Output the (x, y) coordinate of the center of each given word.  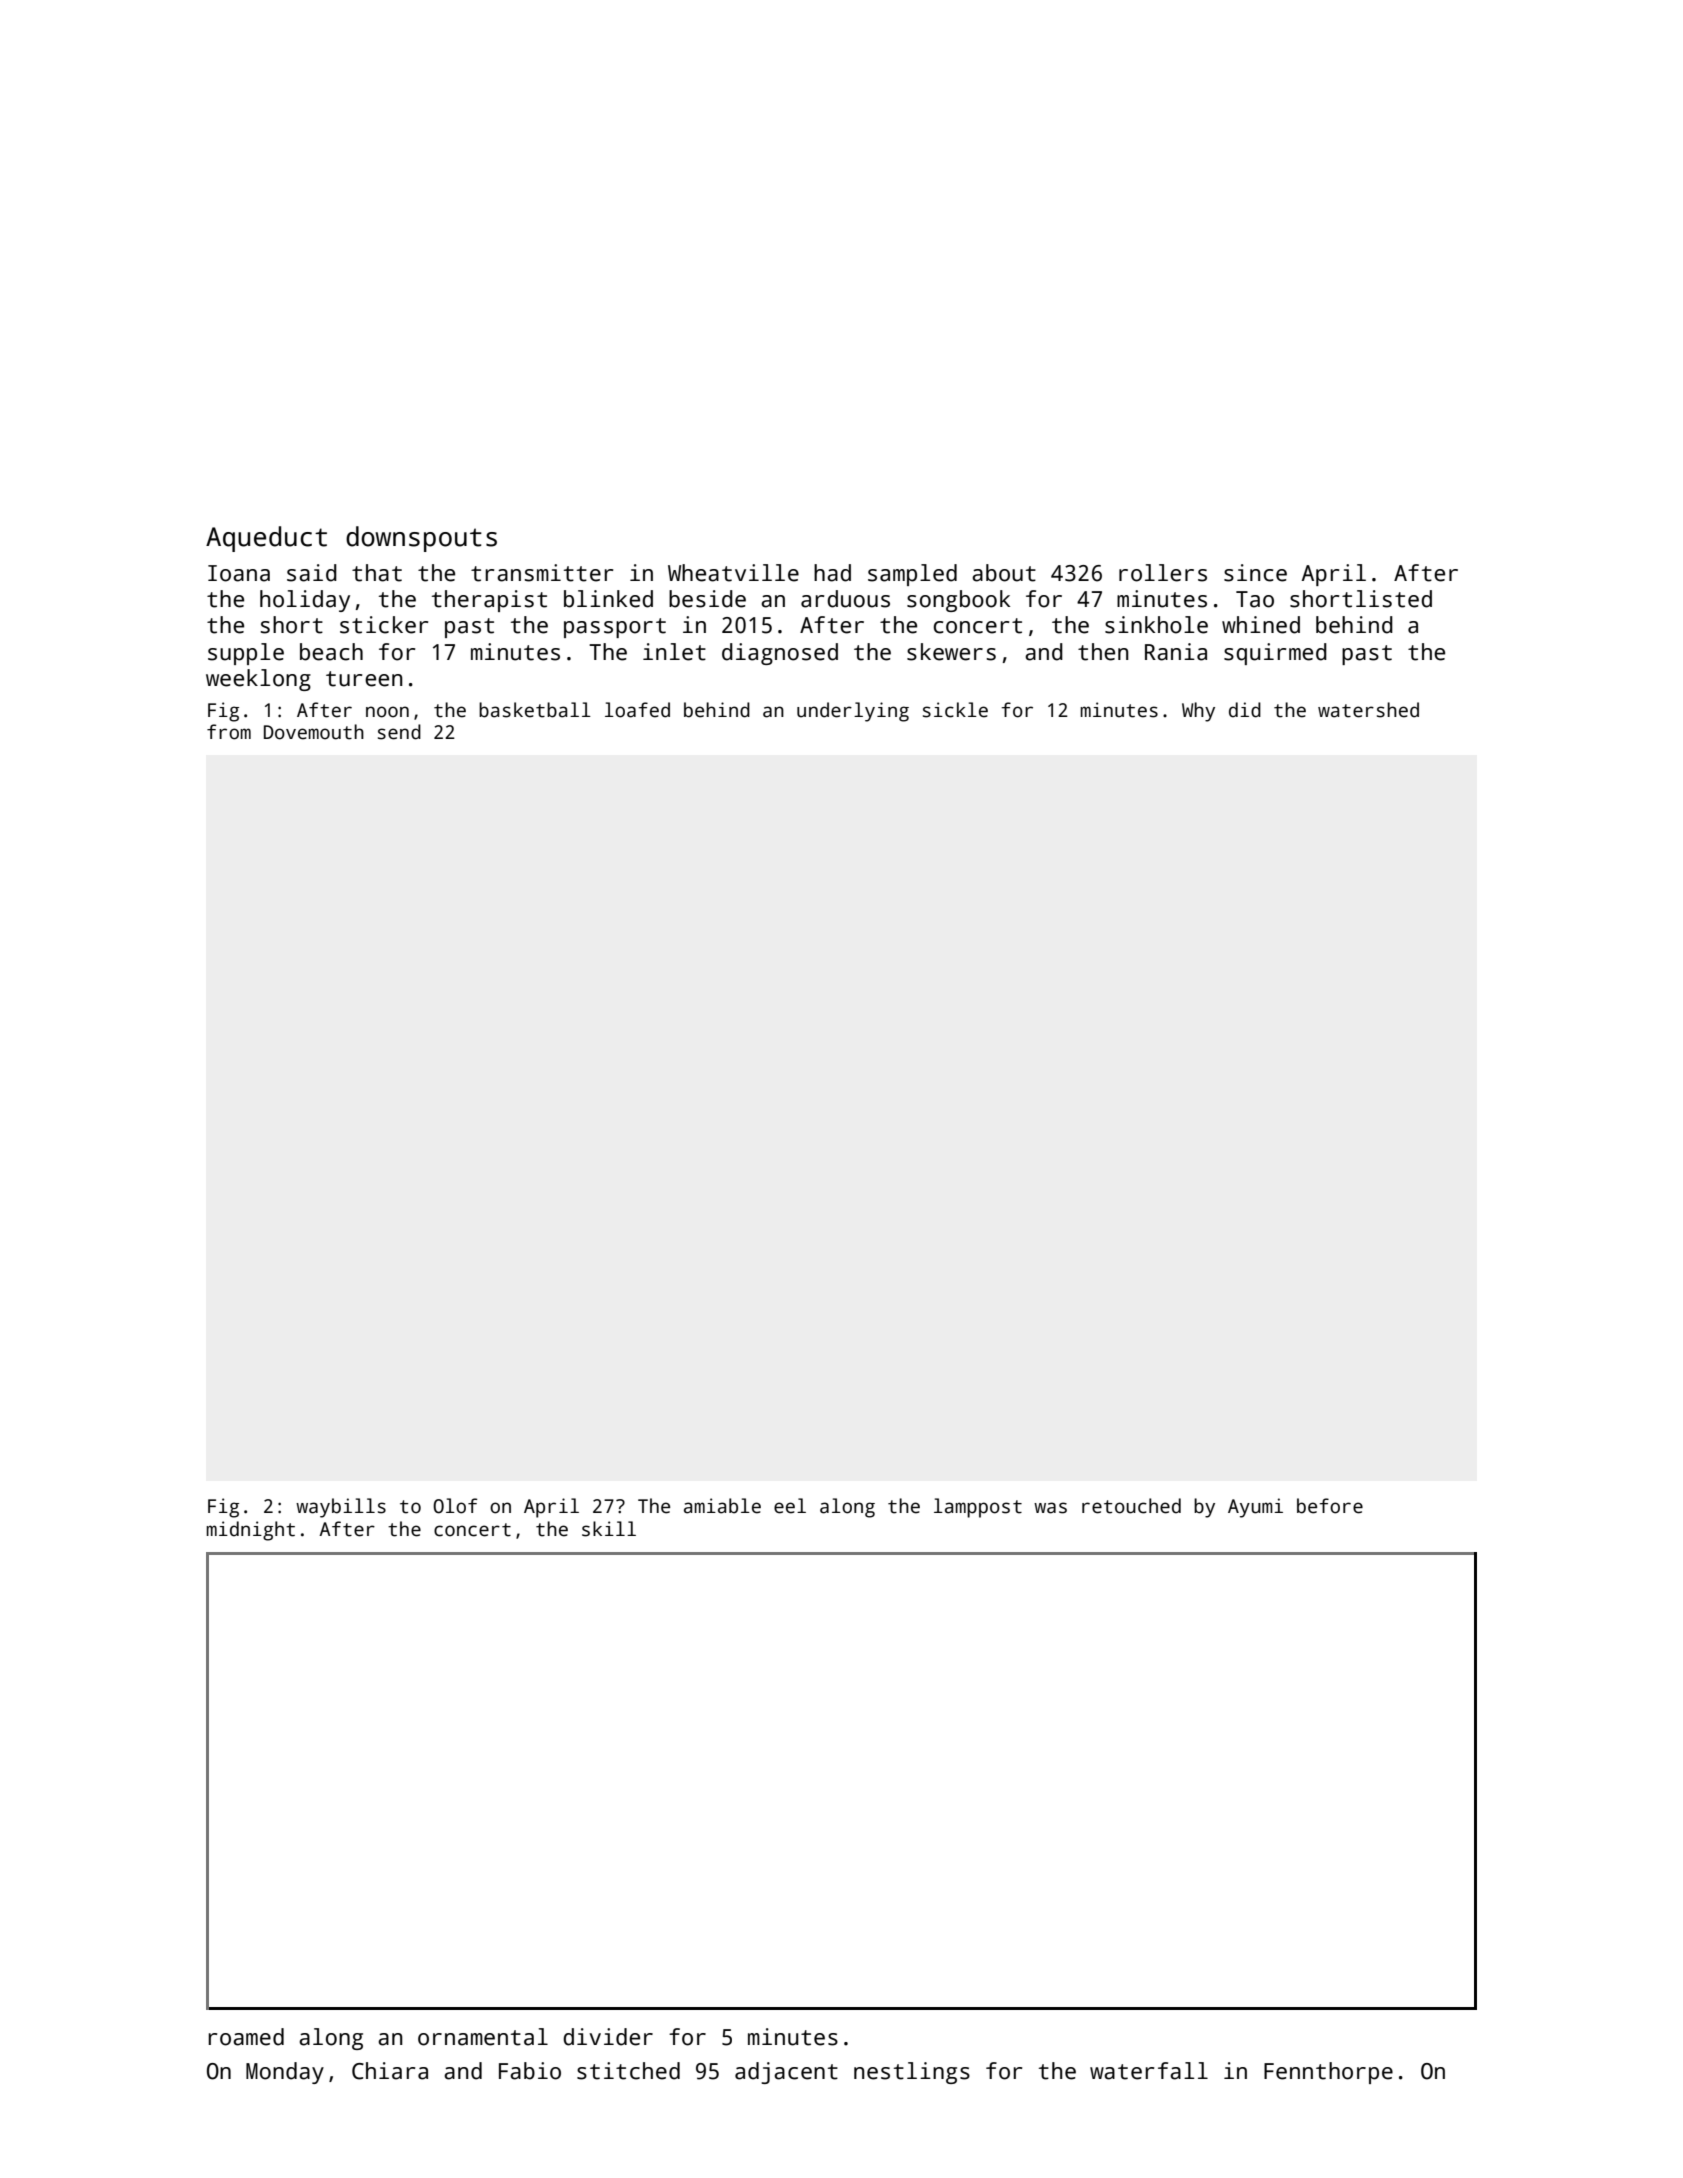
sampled (912, 575)
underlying (853, 712)
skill (609, 1529)
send (399, 732)
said (312, 573)
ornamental (483, 2037)
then (1103, 652)
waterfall (1149, 2071)
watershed (1368, 710)
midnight (250, 1531)
